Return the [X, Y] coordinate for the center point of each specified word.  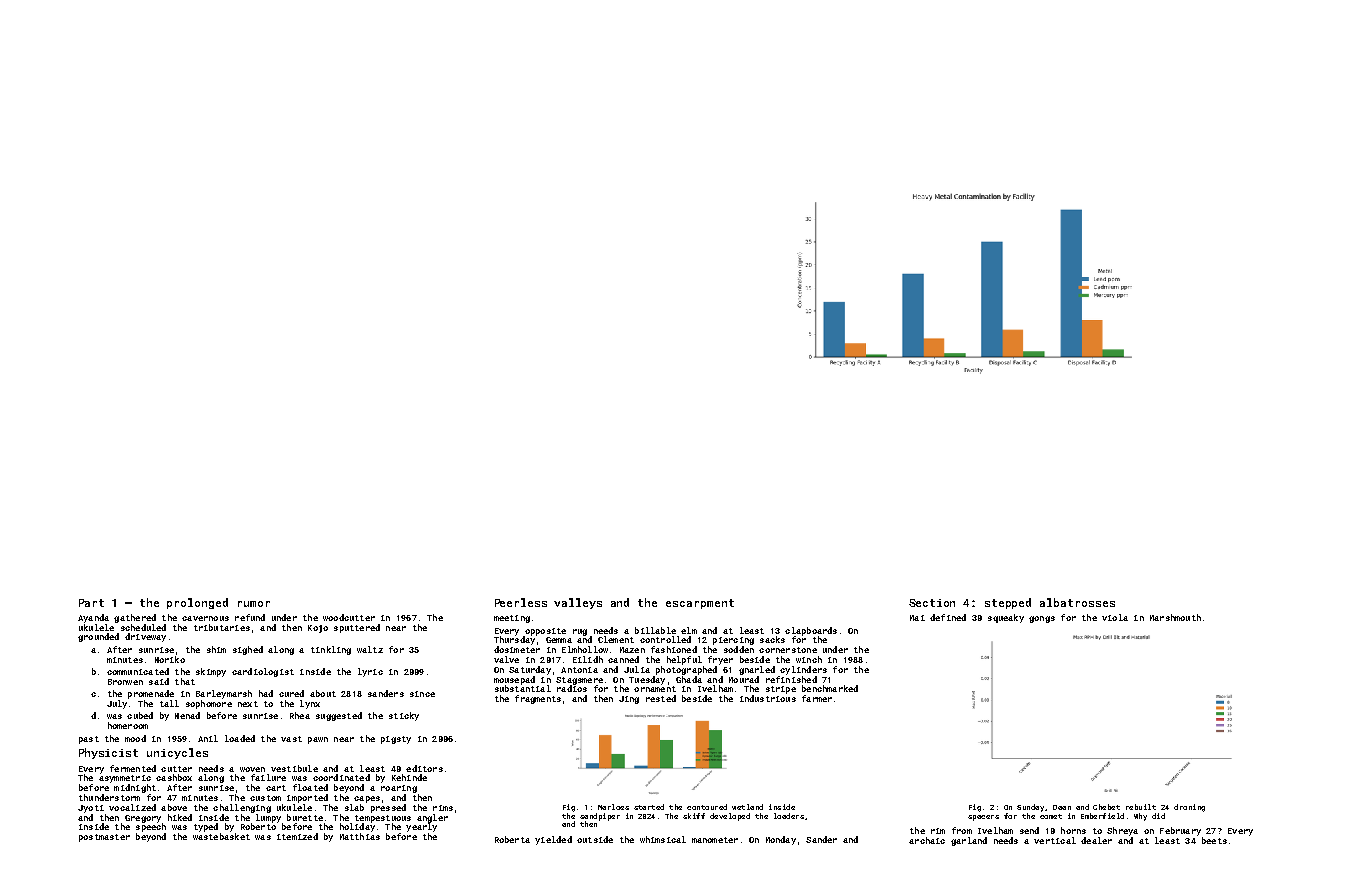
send [1029, 830]
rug [580, 632]
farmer [817, 698]
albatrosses [1077, 602]
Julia [637, 669]
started [649, 807]
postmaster [104, 838]
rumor [254, 604]
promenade [151, 694]
